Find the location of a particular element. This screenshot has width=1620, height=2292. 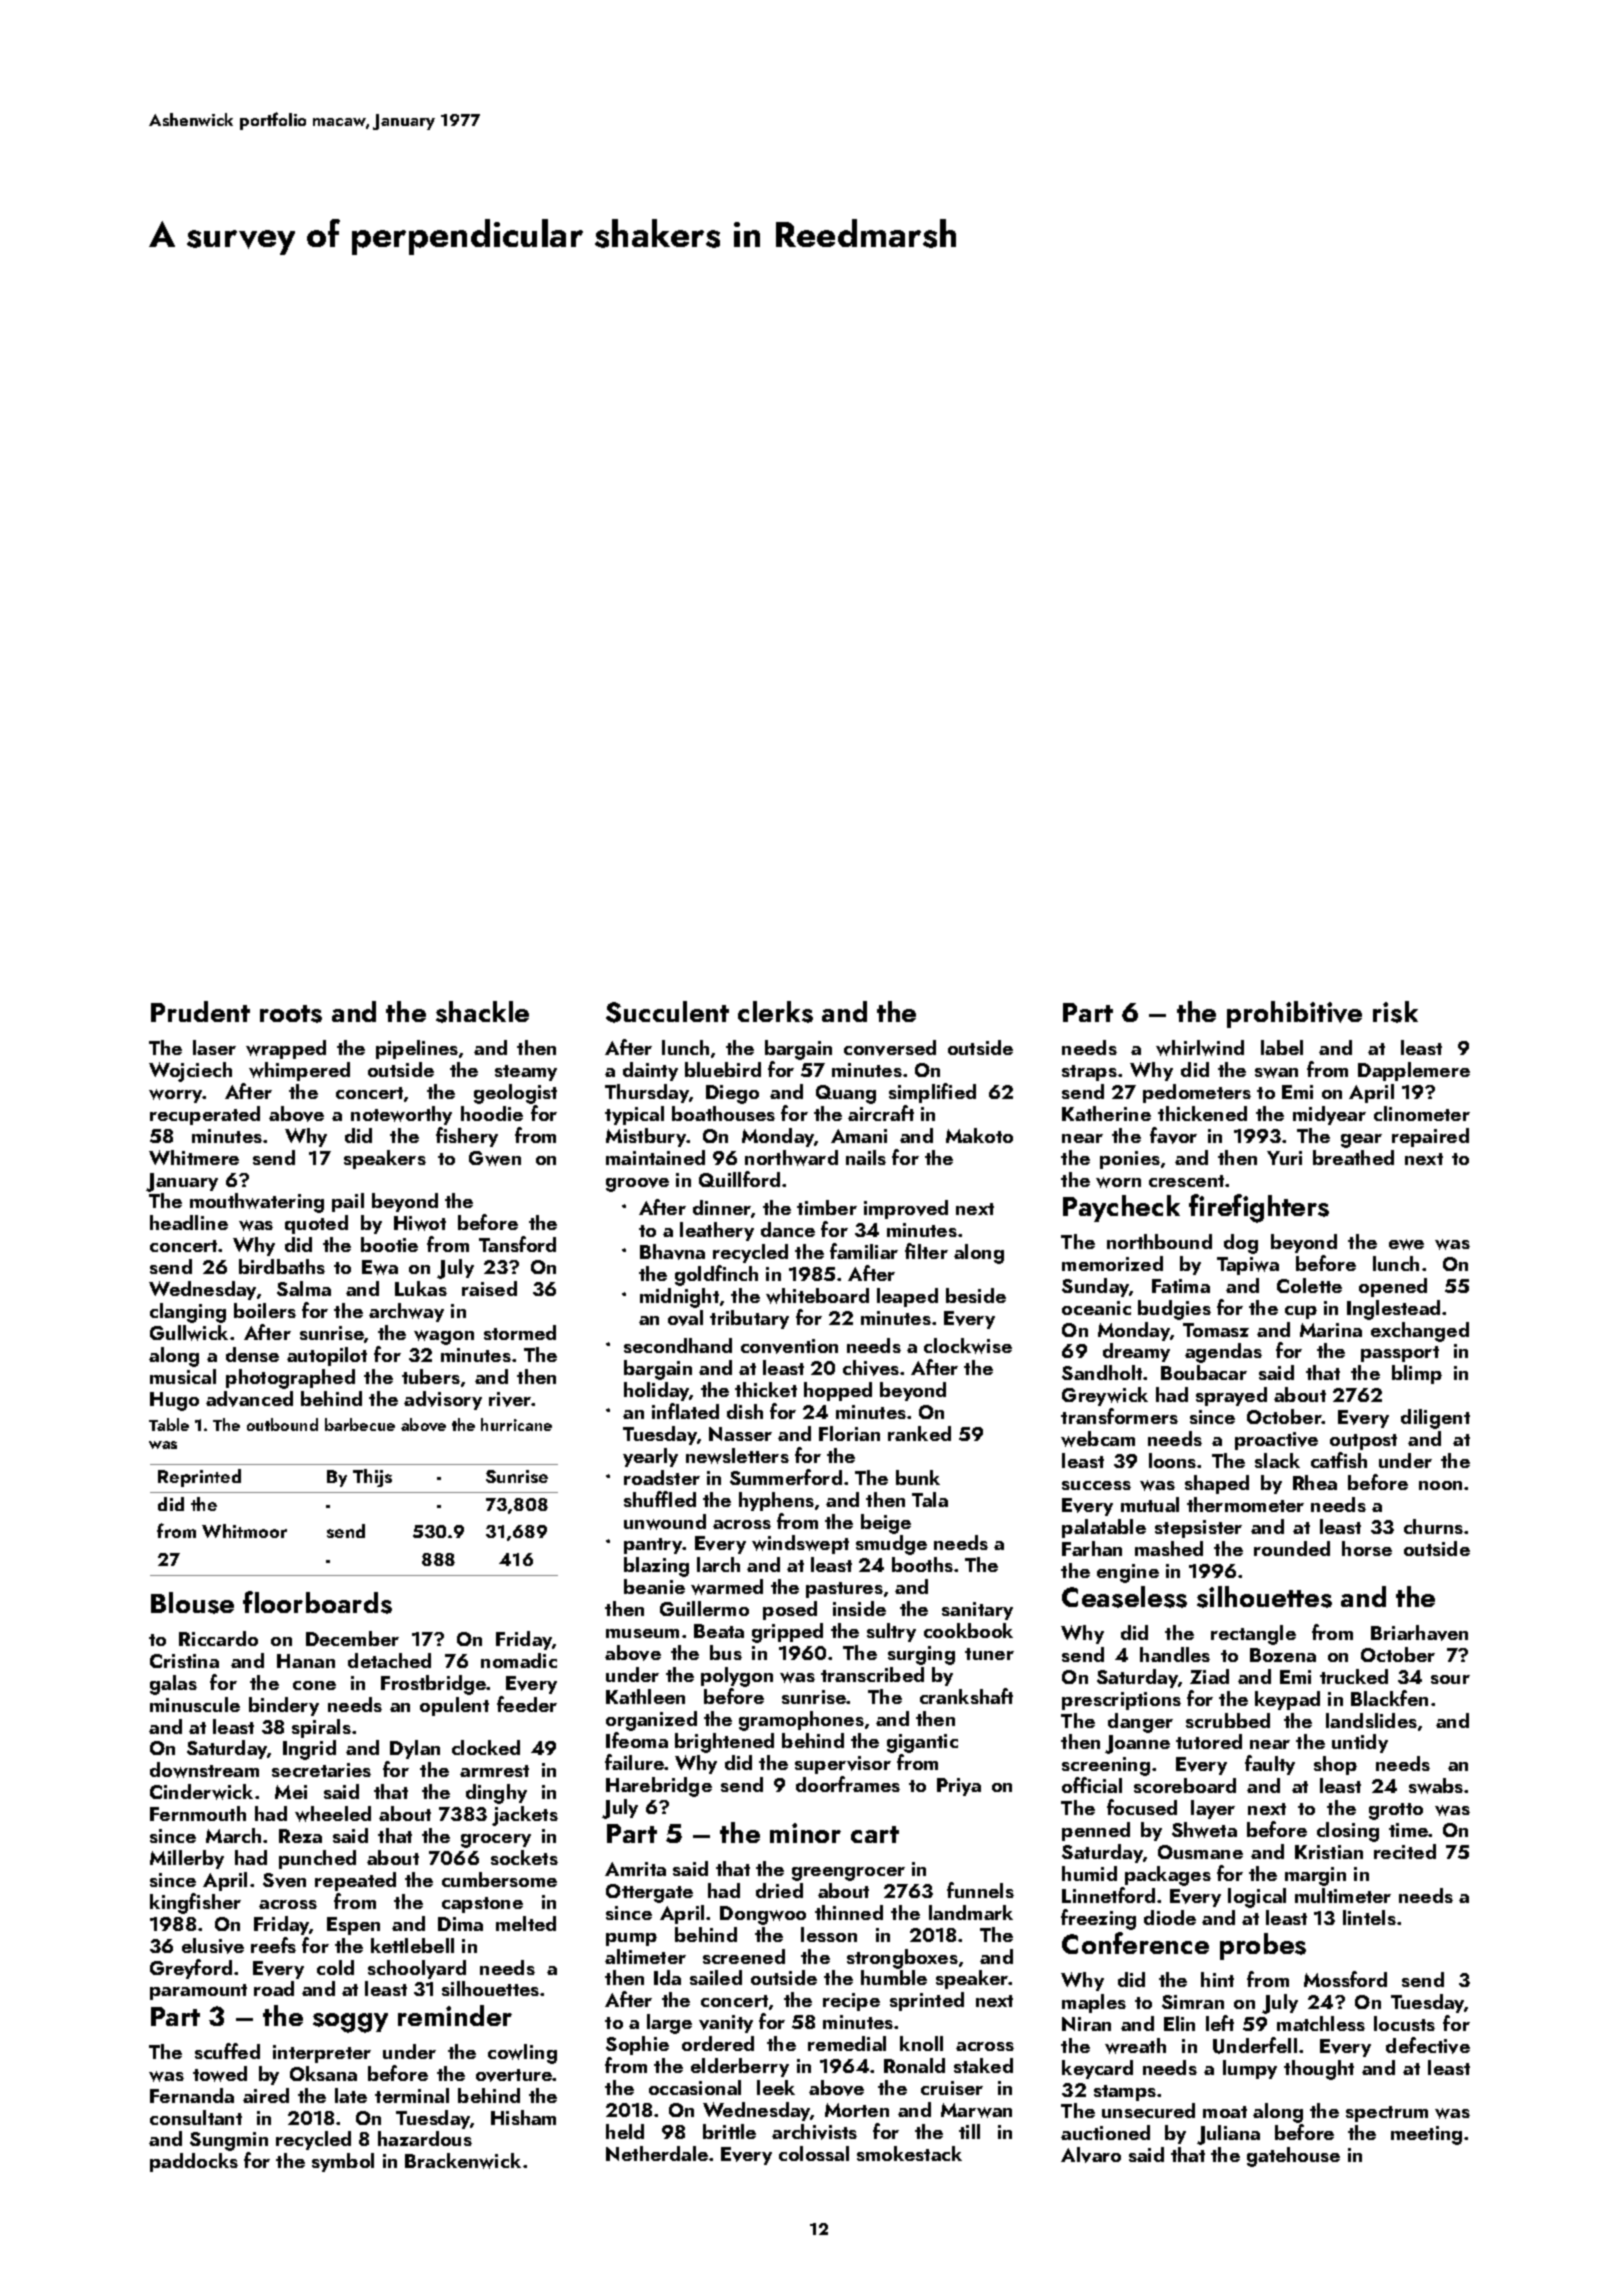

layer is located at coordinates (1213, 1809).
